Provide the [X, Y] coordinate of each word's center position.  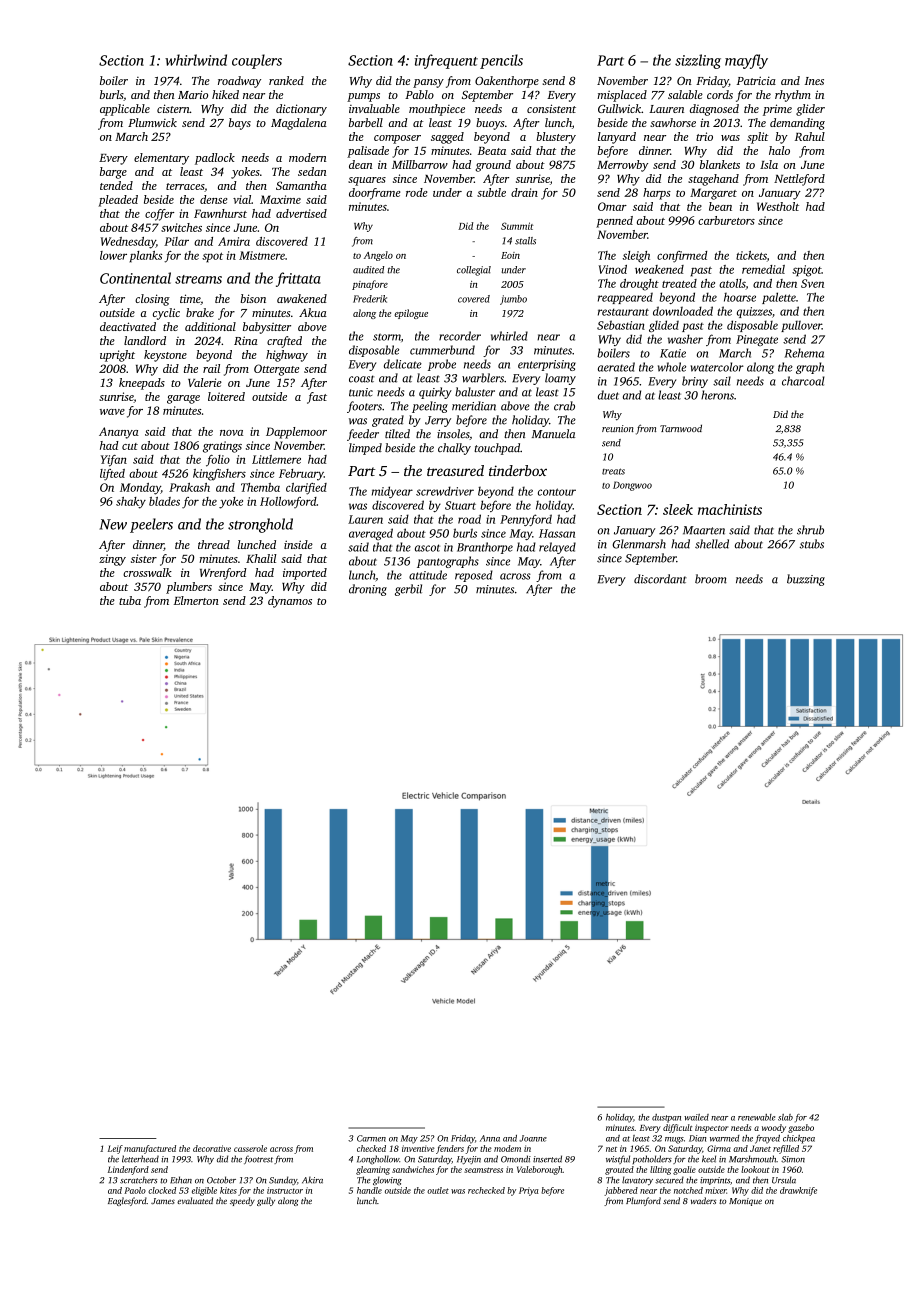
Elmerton [196, 600]
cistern [173, 108]
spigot [807, 271]
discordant [660, 579]
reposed [474, 576]
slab [785, 1117]
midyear [392, 492]
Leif [115, 1149]
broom [711, 579]
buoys [490, 124]
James [163, 1201]
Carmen [371, 1138]
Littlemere [276, 459]
